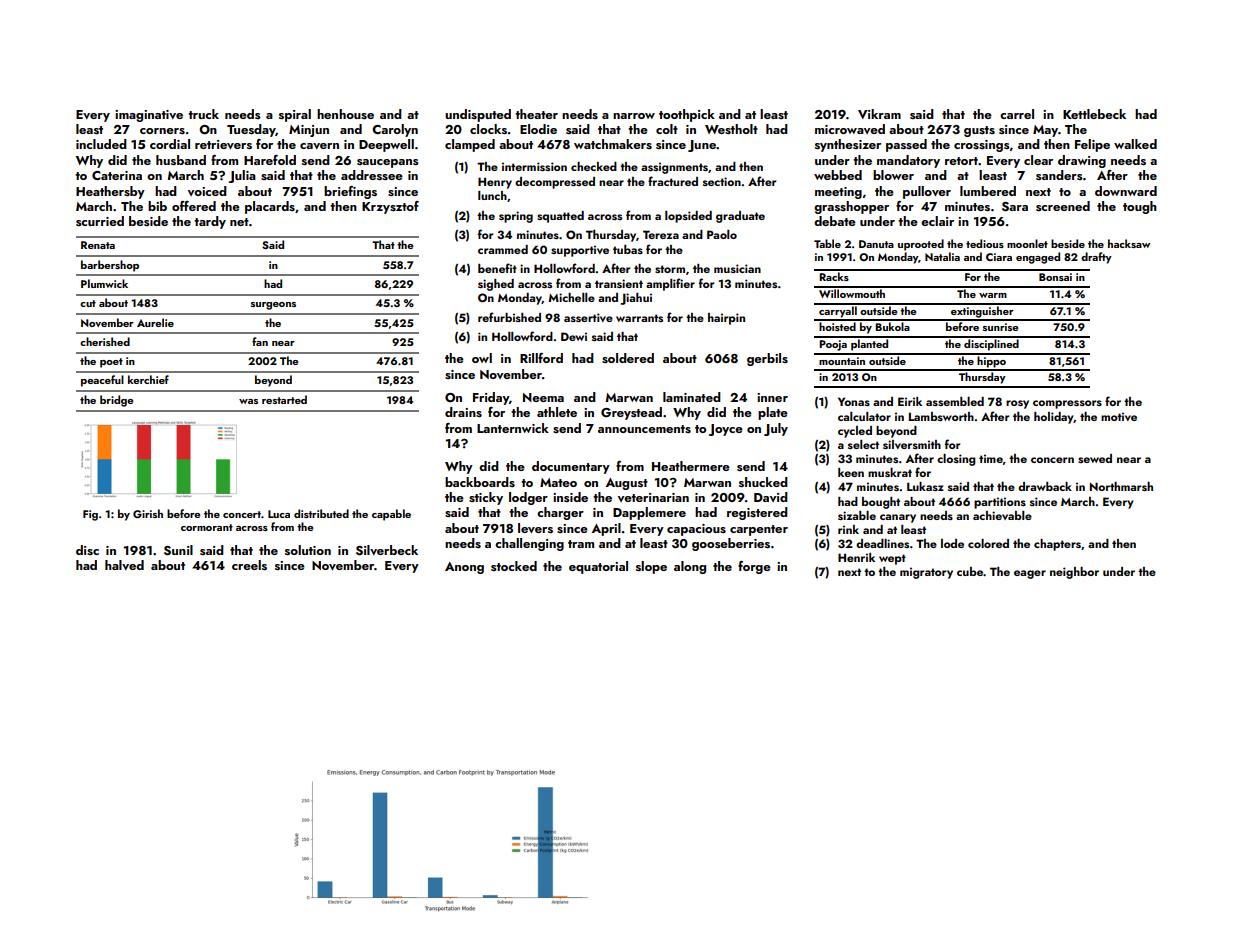 The width and height of the image is (1233, 952). What do you see at coordinates (478, 115) in the image?
I see `undisputed` at bounding box center [478, 115].
